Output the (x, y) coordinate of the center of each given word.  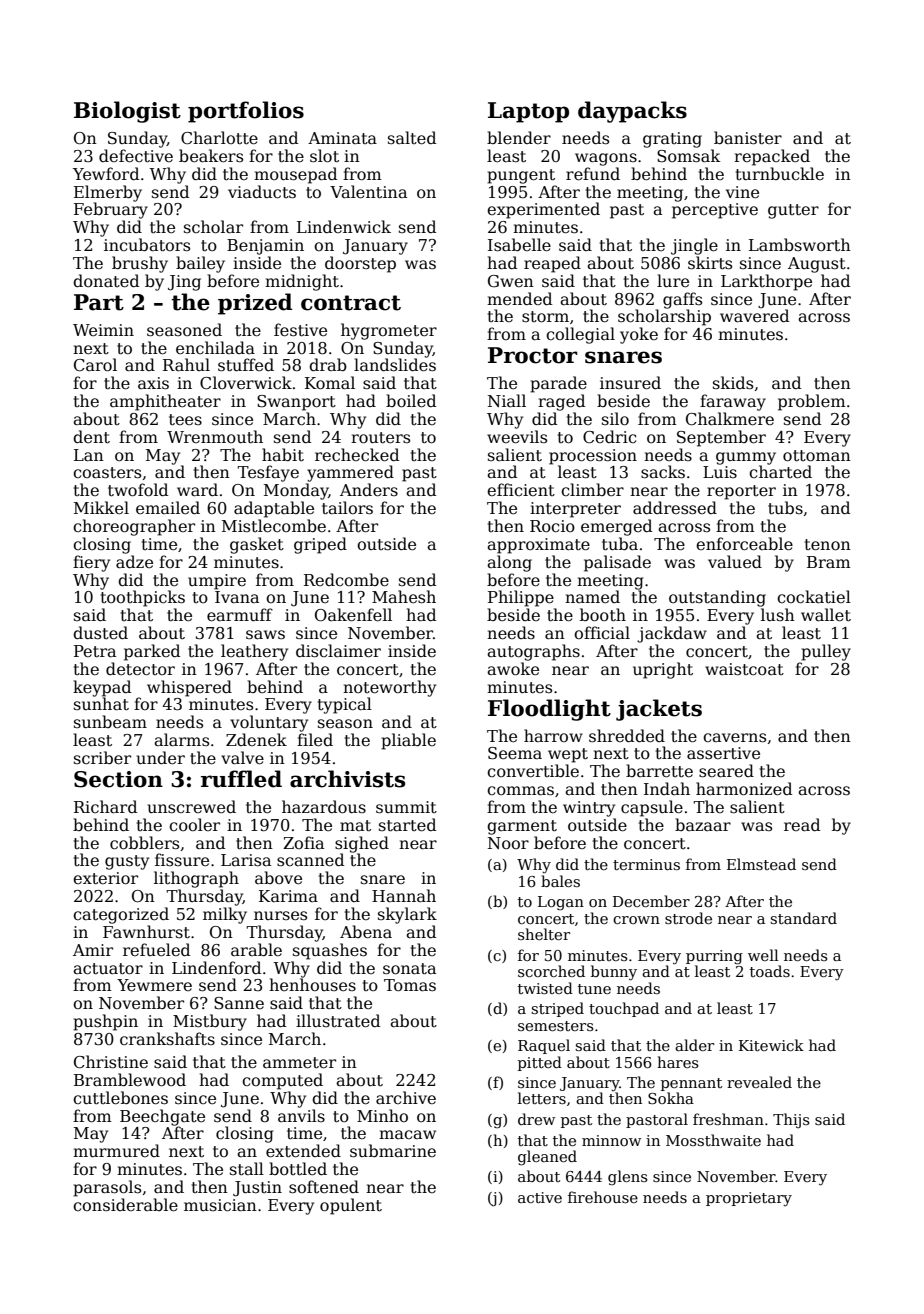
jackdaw (672, 634)
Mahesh (404, 596)
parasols (107, 1188)
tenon (828, 545)
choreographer (134, 527)
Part (99, 302)
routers (380, 438)
